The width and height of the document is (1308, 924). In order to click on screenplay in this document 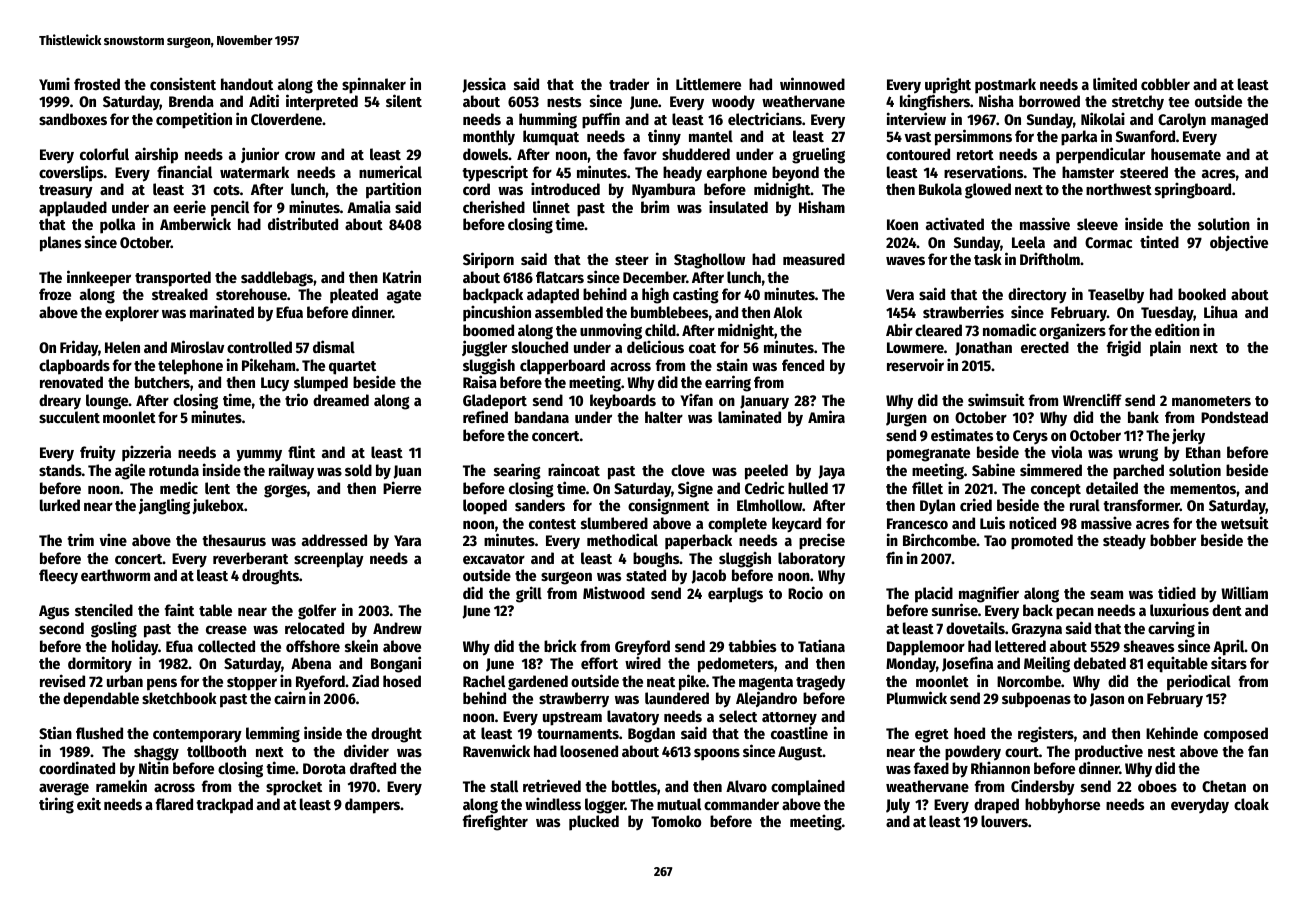, I will do `click(329, 560)`.
